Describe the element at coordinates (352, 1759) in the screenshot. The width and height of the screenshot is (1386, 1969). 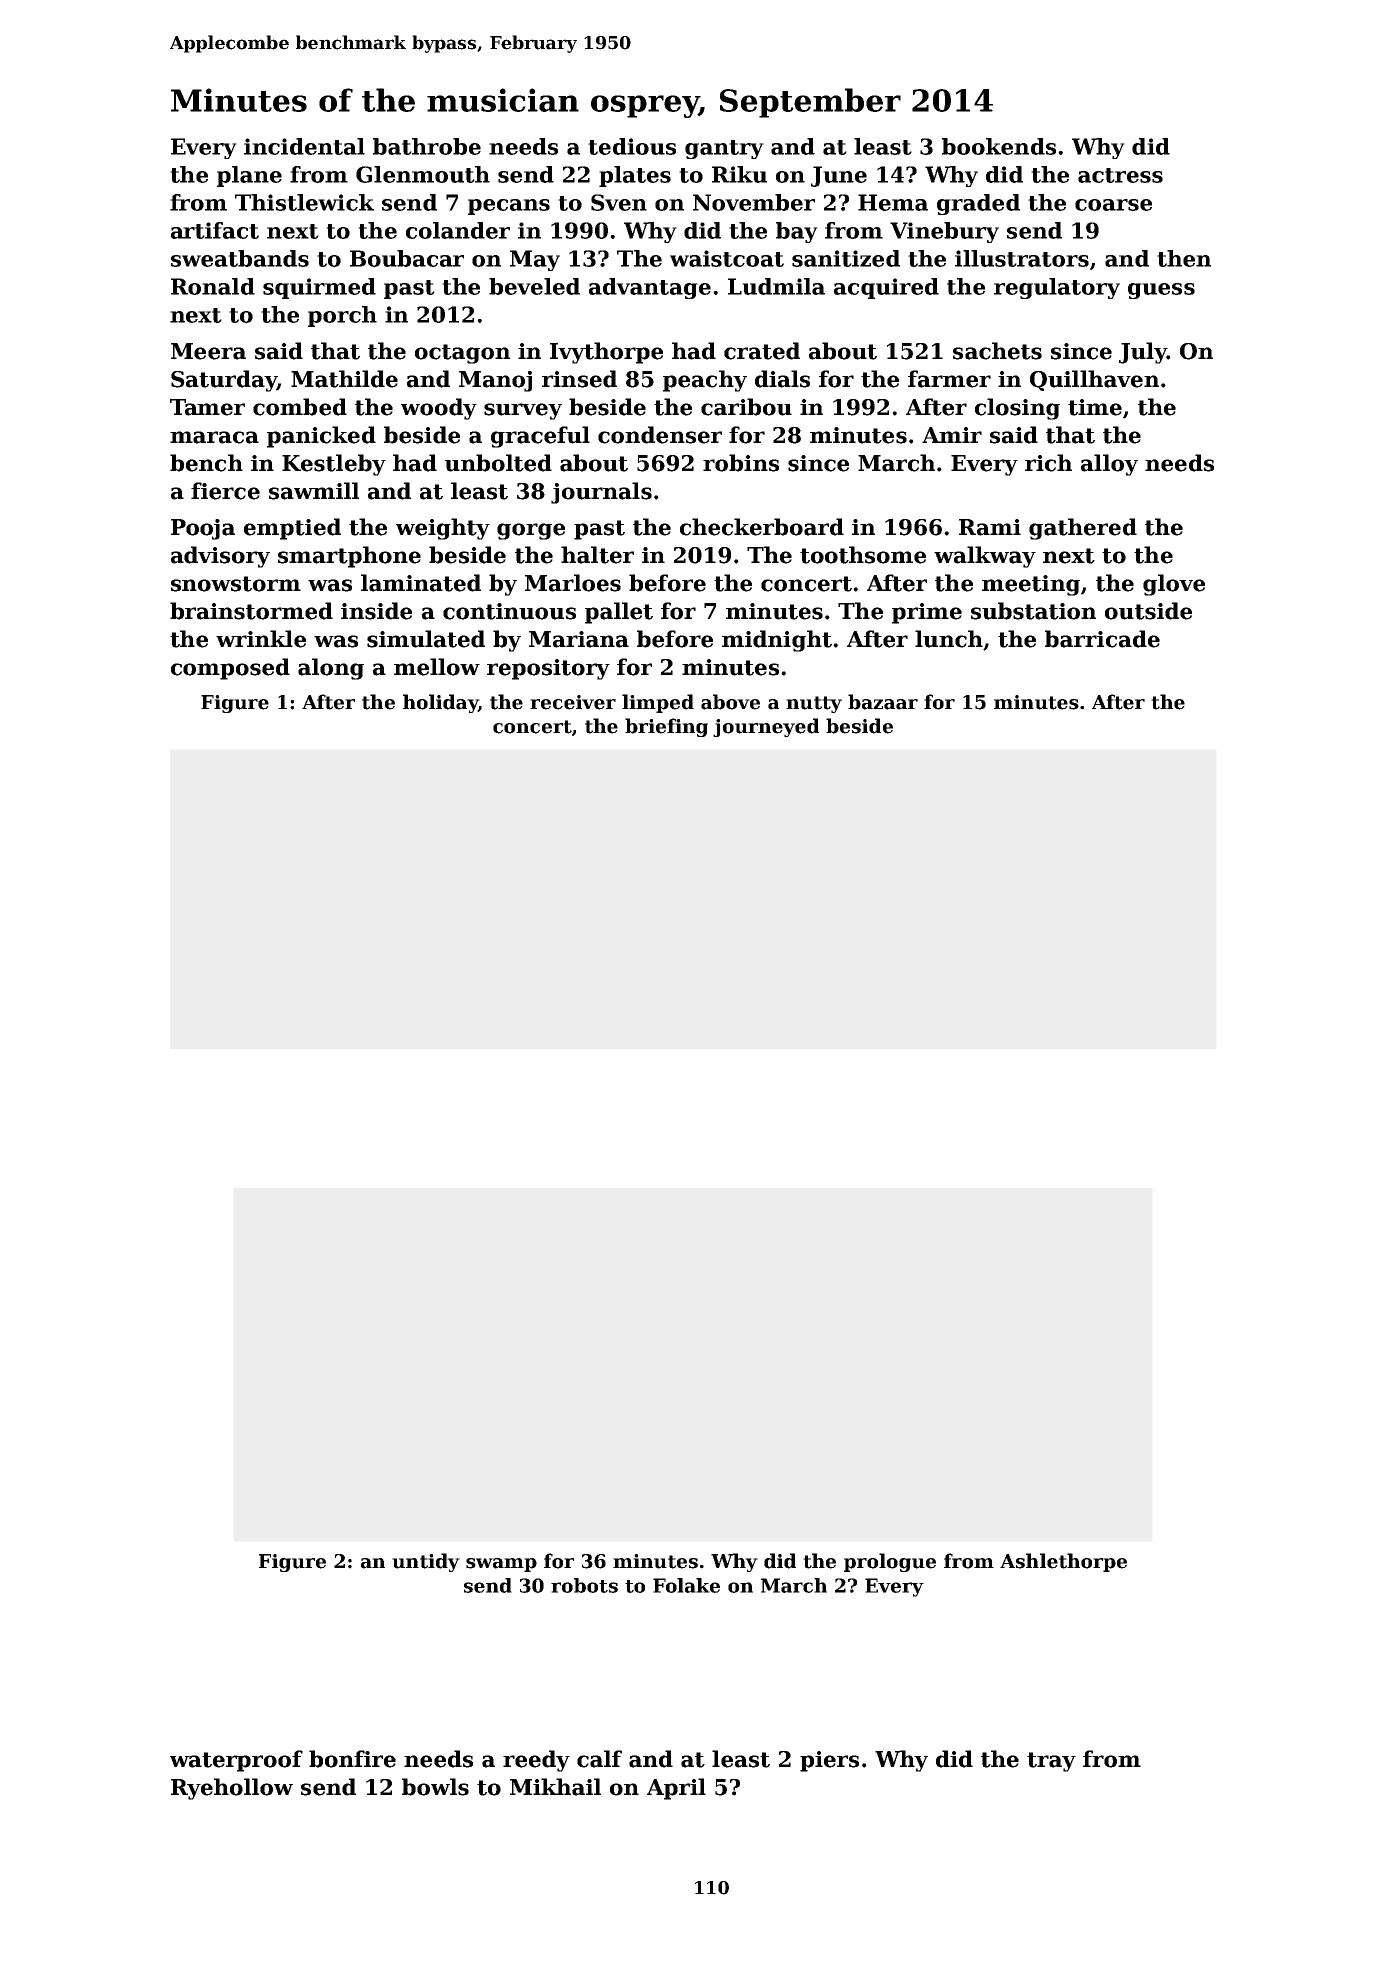
I see `bonfire` at that location.
